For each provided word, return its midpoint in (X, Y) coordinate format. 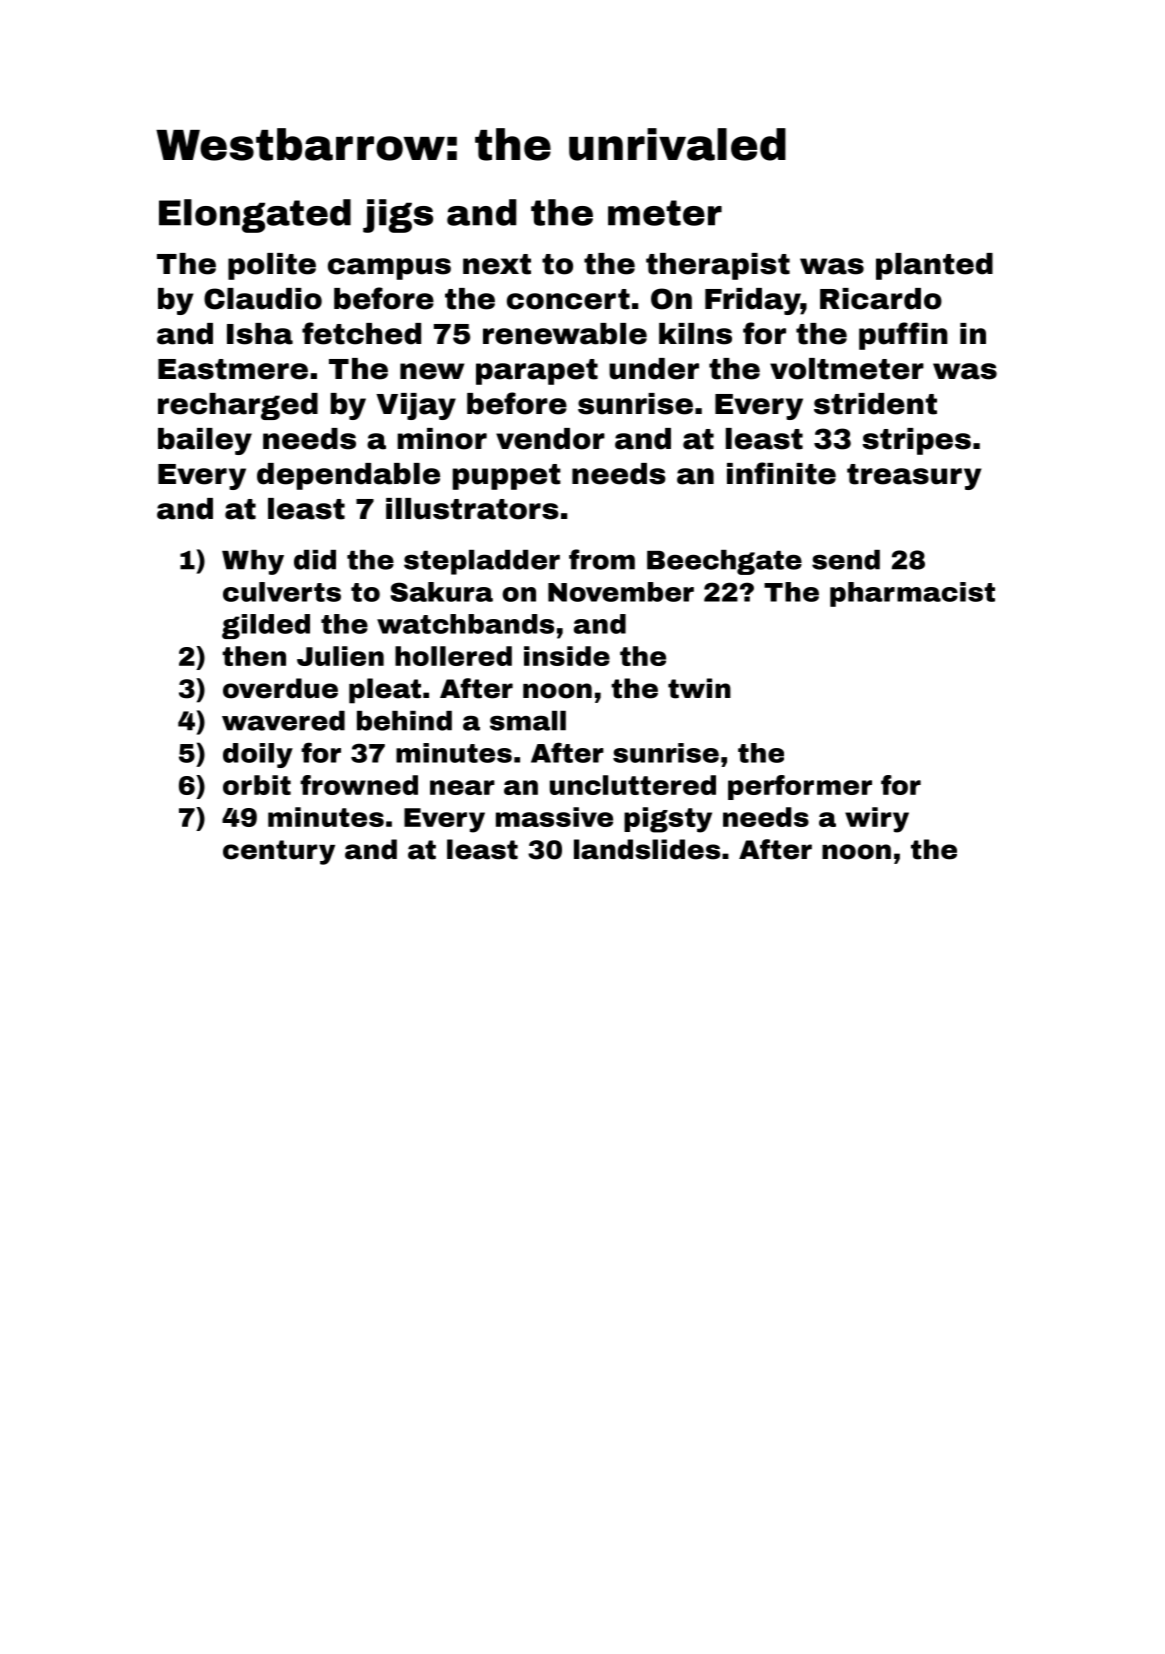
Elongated (255, 216)
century (279, 852)
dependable (348, 476)
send (846, 560)
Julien (340, 656)
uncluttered (633, 785)
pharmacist (912, 594)
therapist (718, 266)
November (621, 592)
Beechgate (724, 562)
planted (934, 266)
